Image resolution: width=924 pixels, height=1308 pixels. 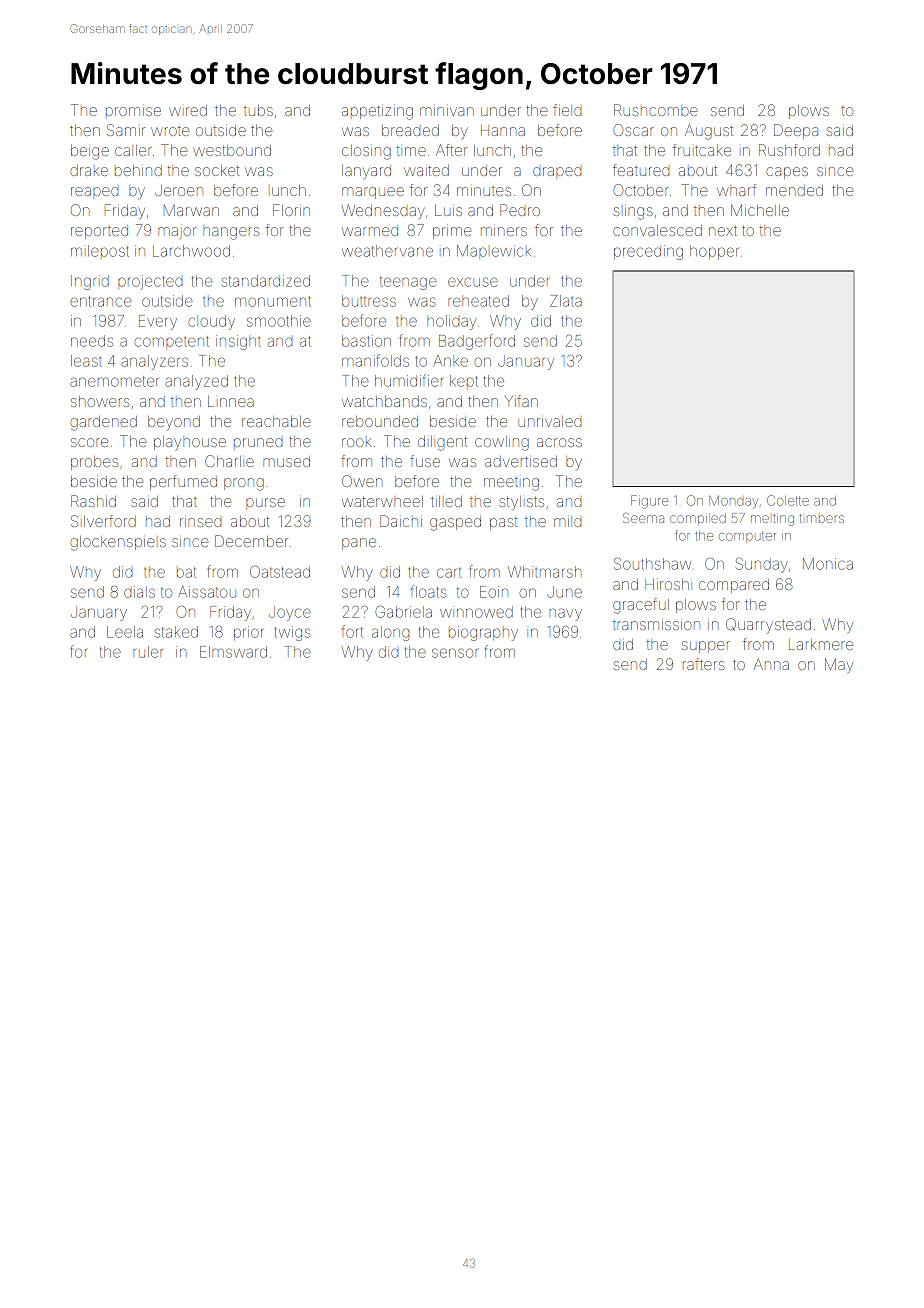 What do you see at coordinates (714, 252) in the document?
I see `hopper` at bounding box center [714, 252].
